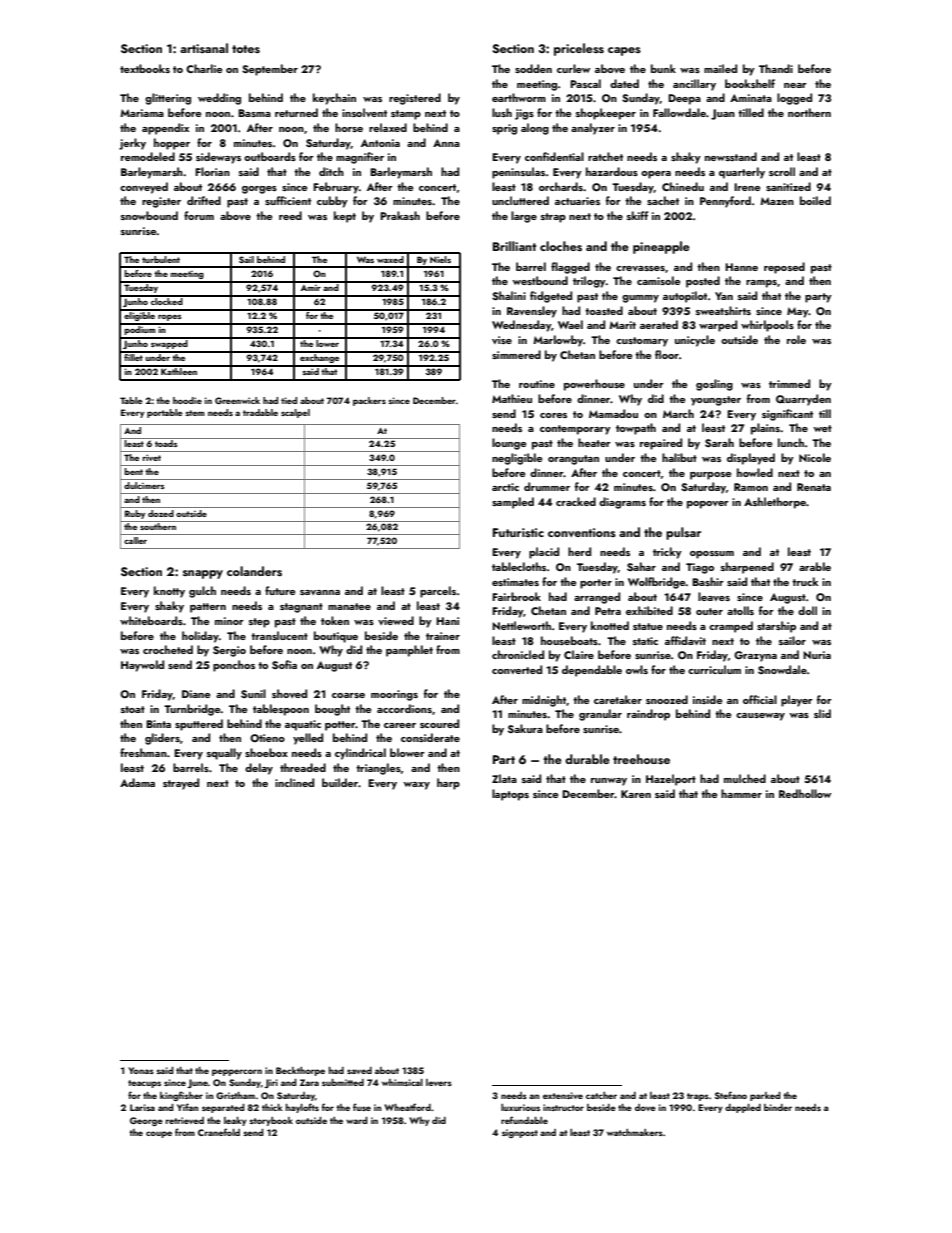 This document has width=952, height=1233. Describe the element at coordinates (731, 627) in the document. I see `cramped` at that location.
